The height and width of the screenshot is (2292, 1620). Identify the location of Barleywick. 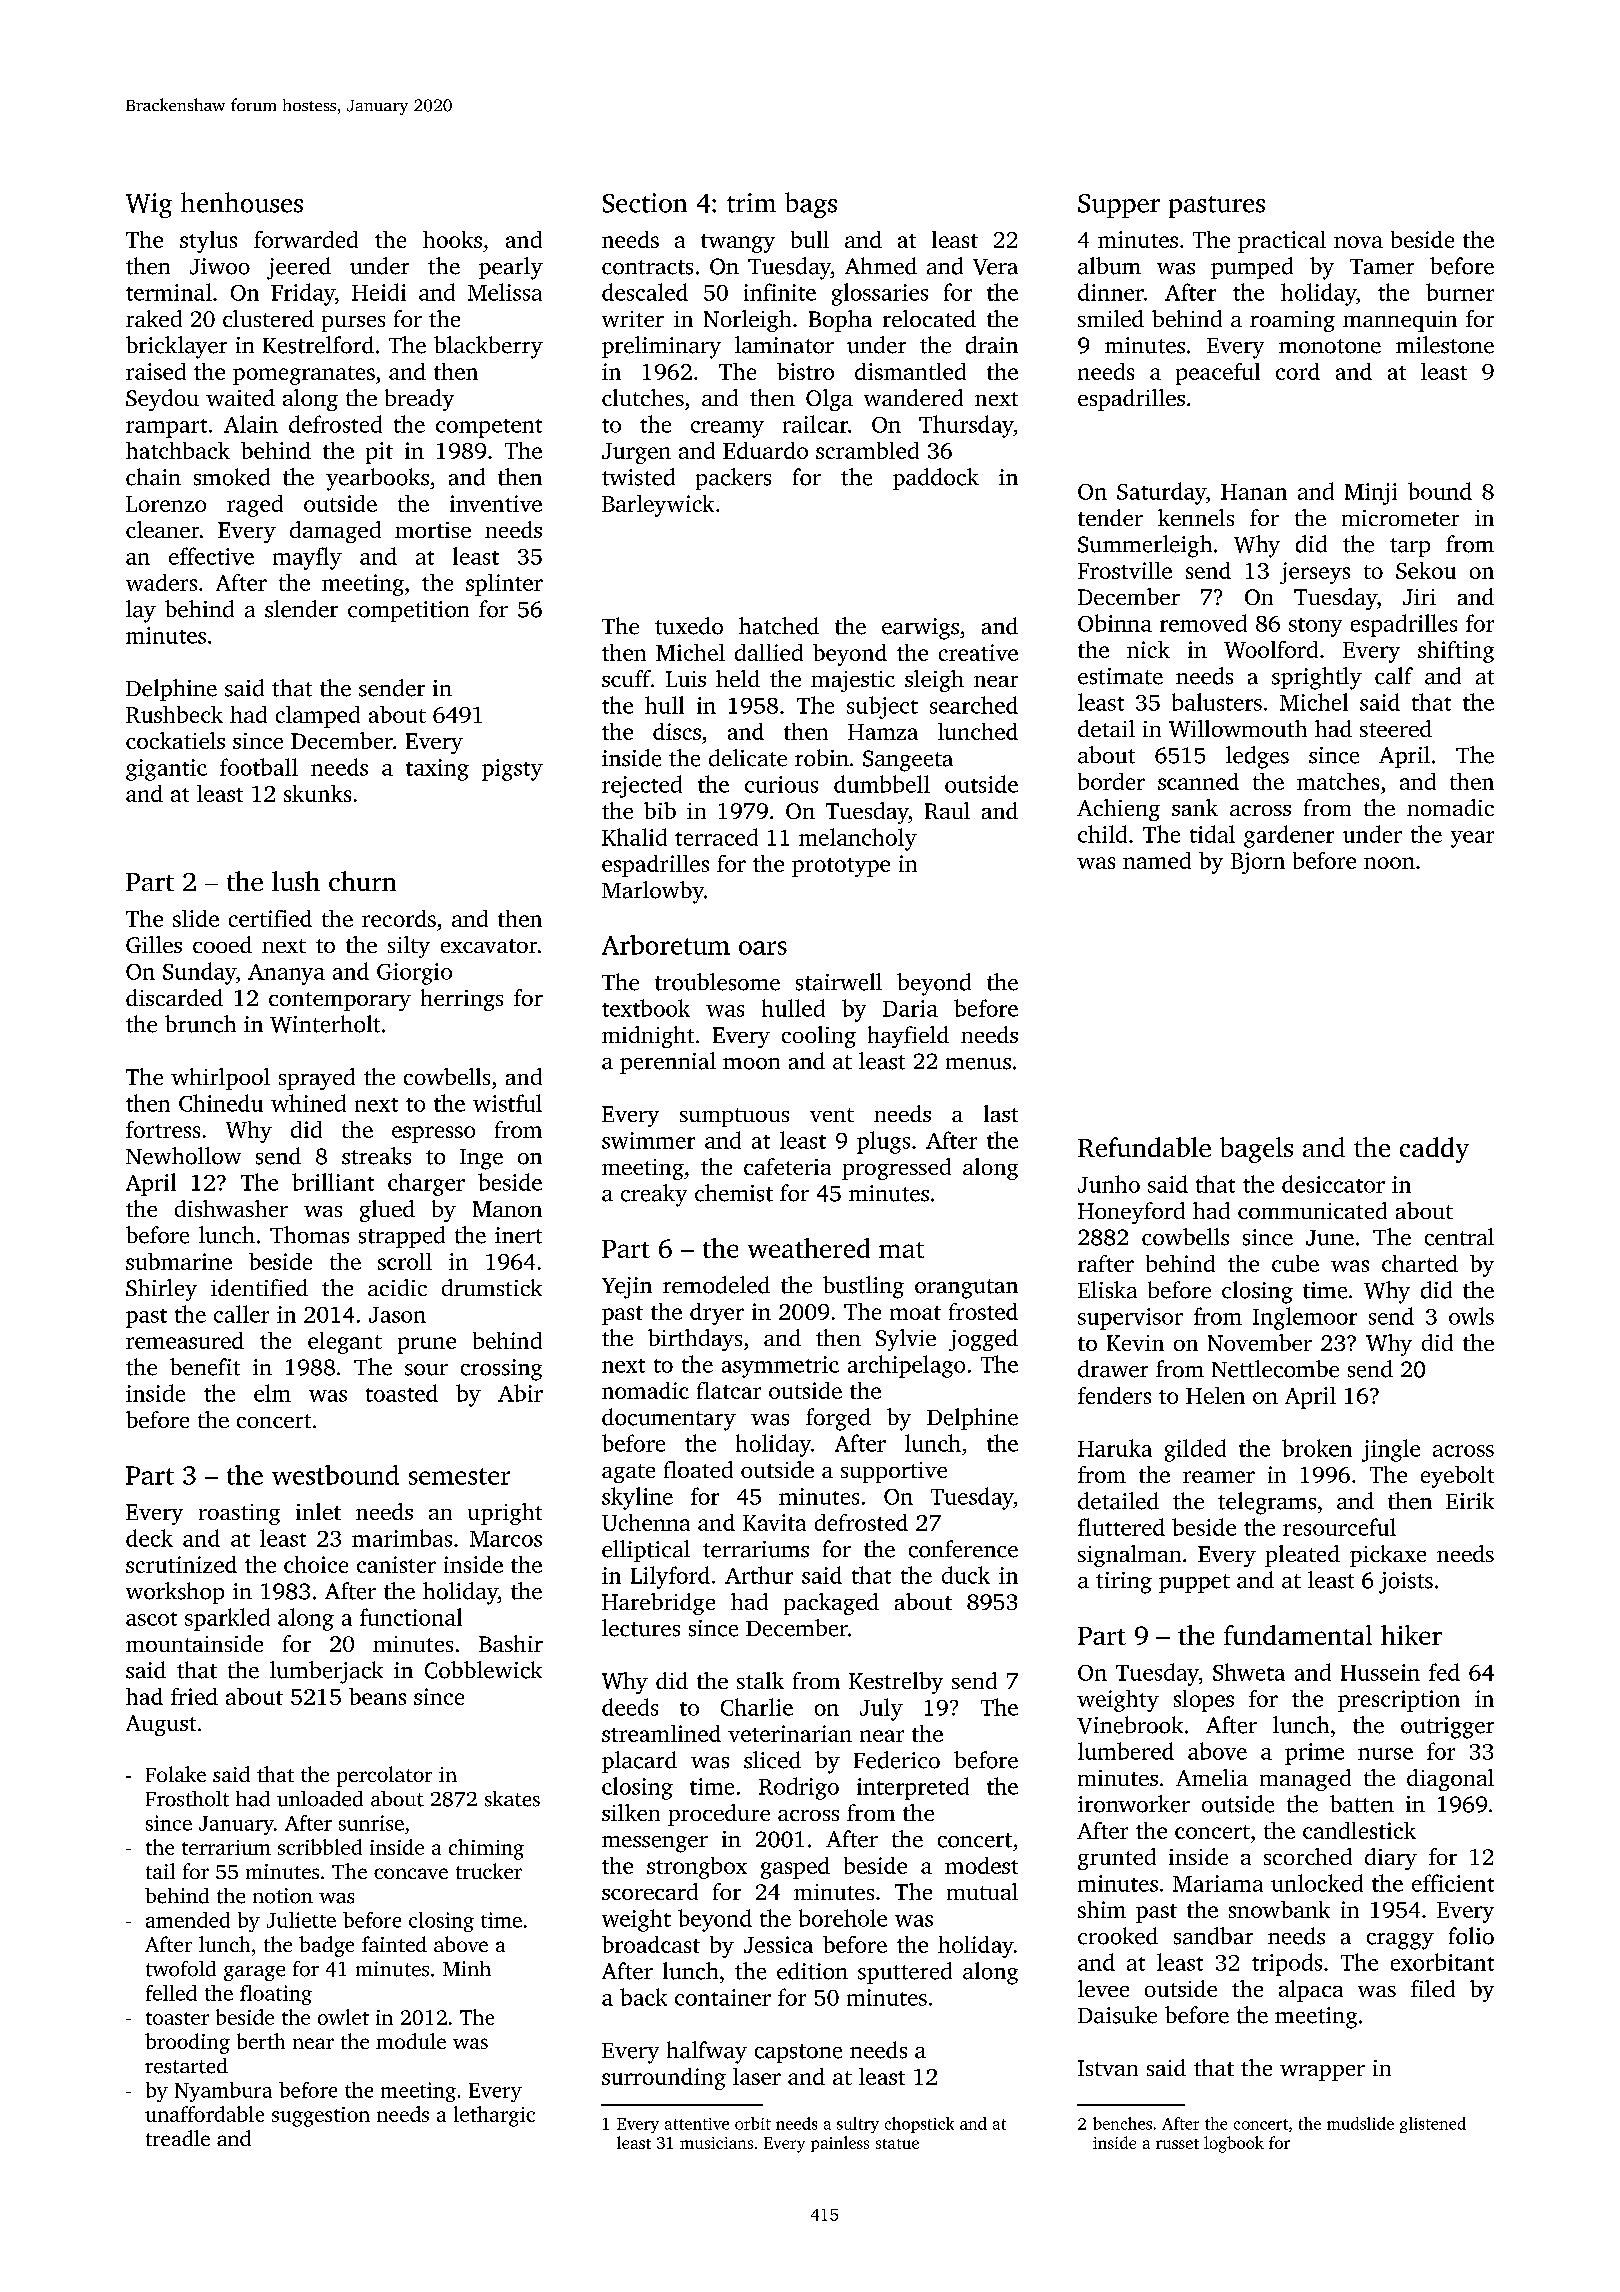
(658, 506).
